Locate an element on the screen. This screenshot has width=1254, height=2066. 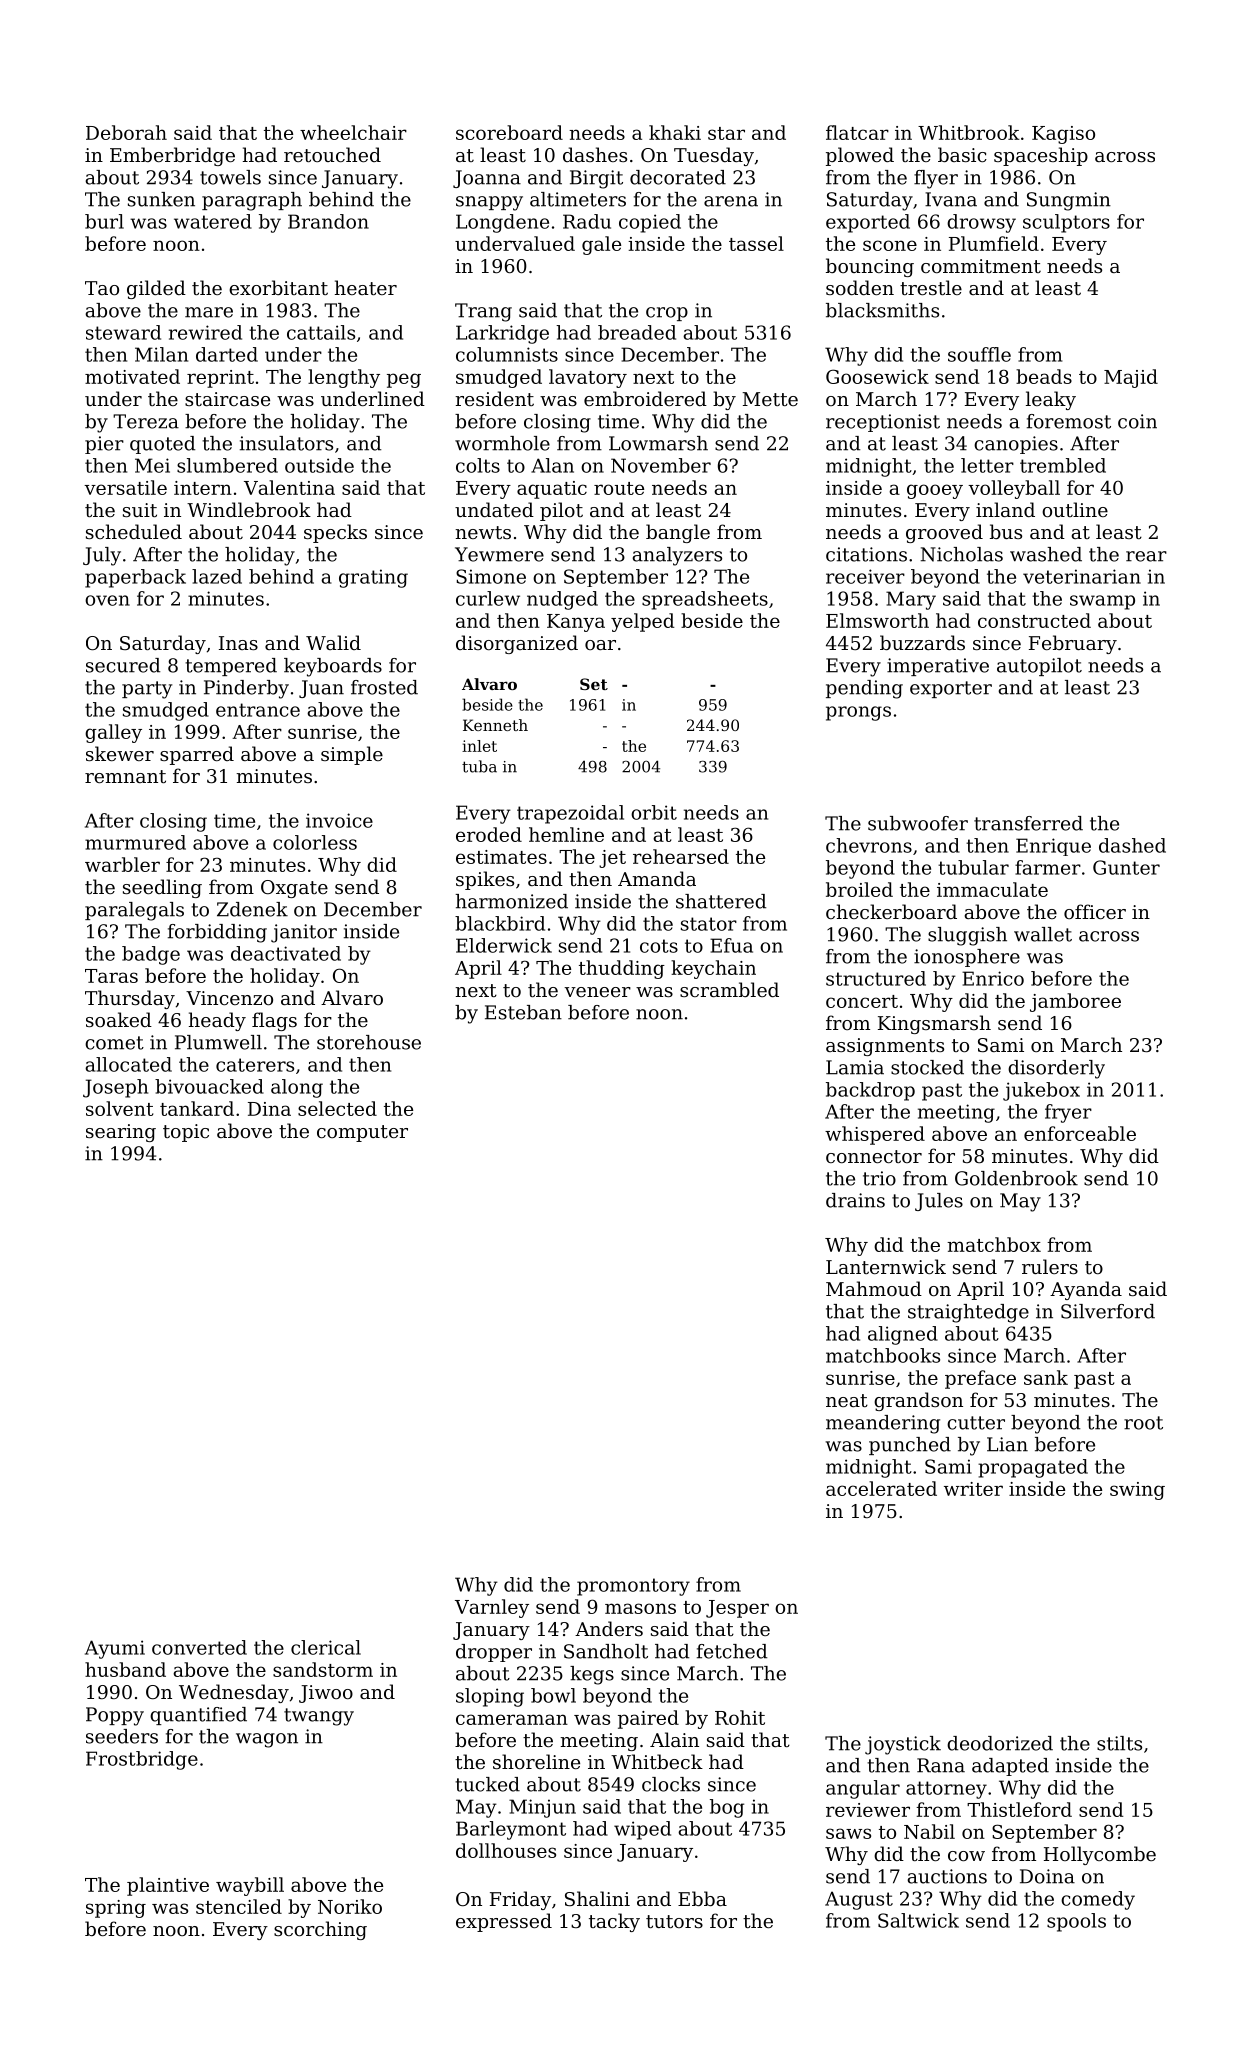
Goldenbrook is located at coordinates (1016, 1178).
